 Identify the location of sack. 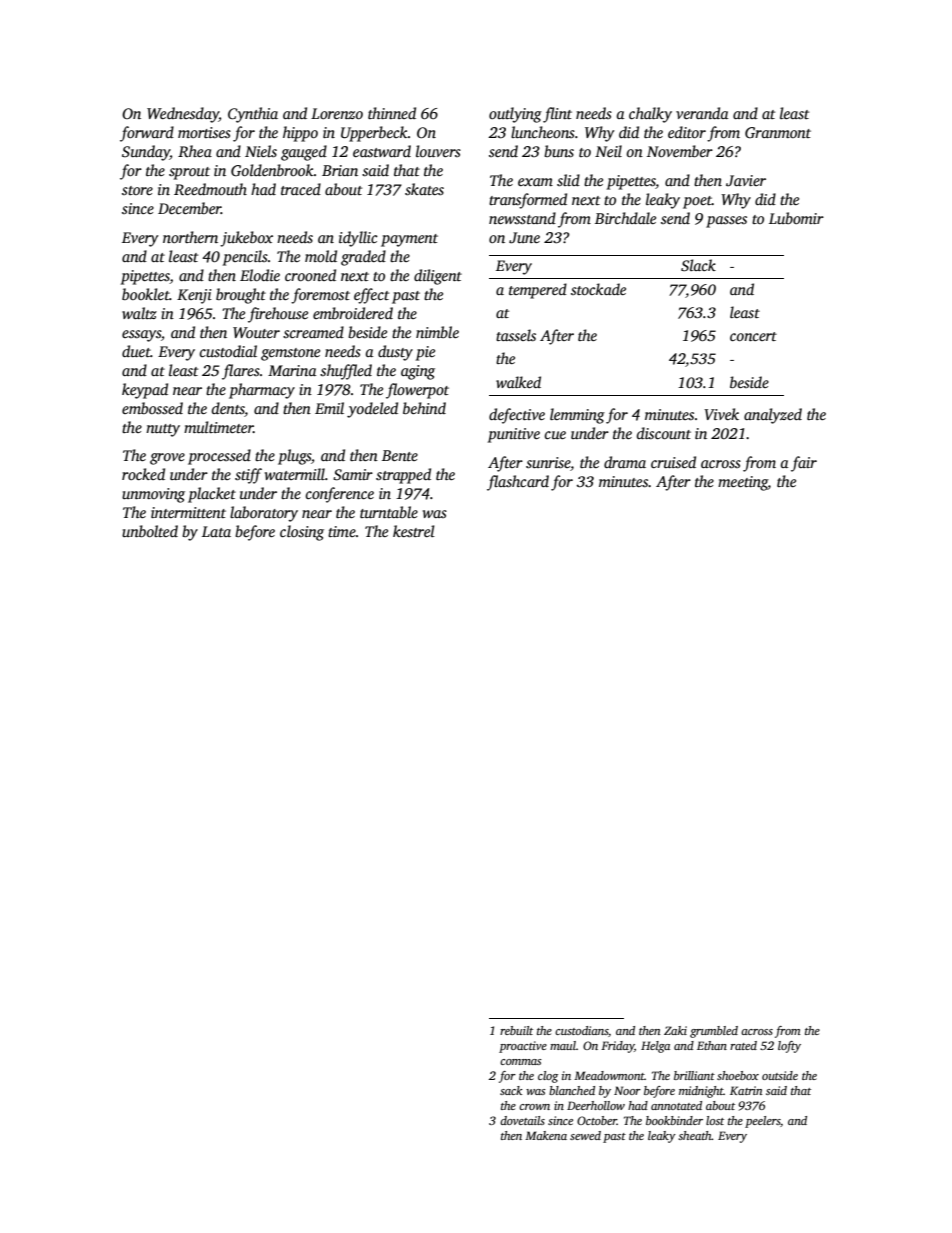
(511, 1090).
